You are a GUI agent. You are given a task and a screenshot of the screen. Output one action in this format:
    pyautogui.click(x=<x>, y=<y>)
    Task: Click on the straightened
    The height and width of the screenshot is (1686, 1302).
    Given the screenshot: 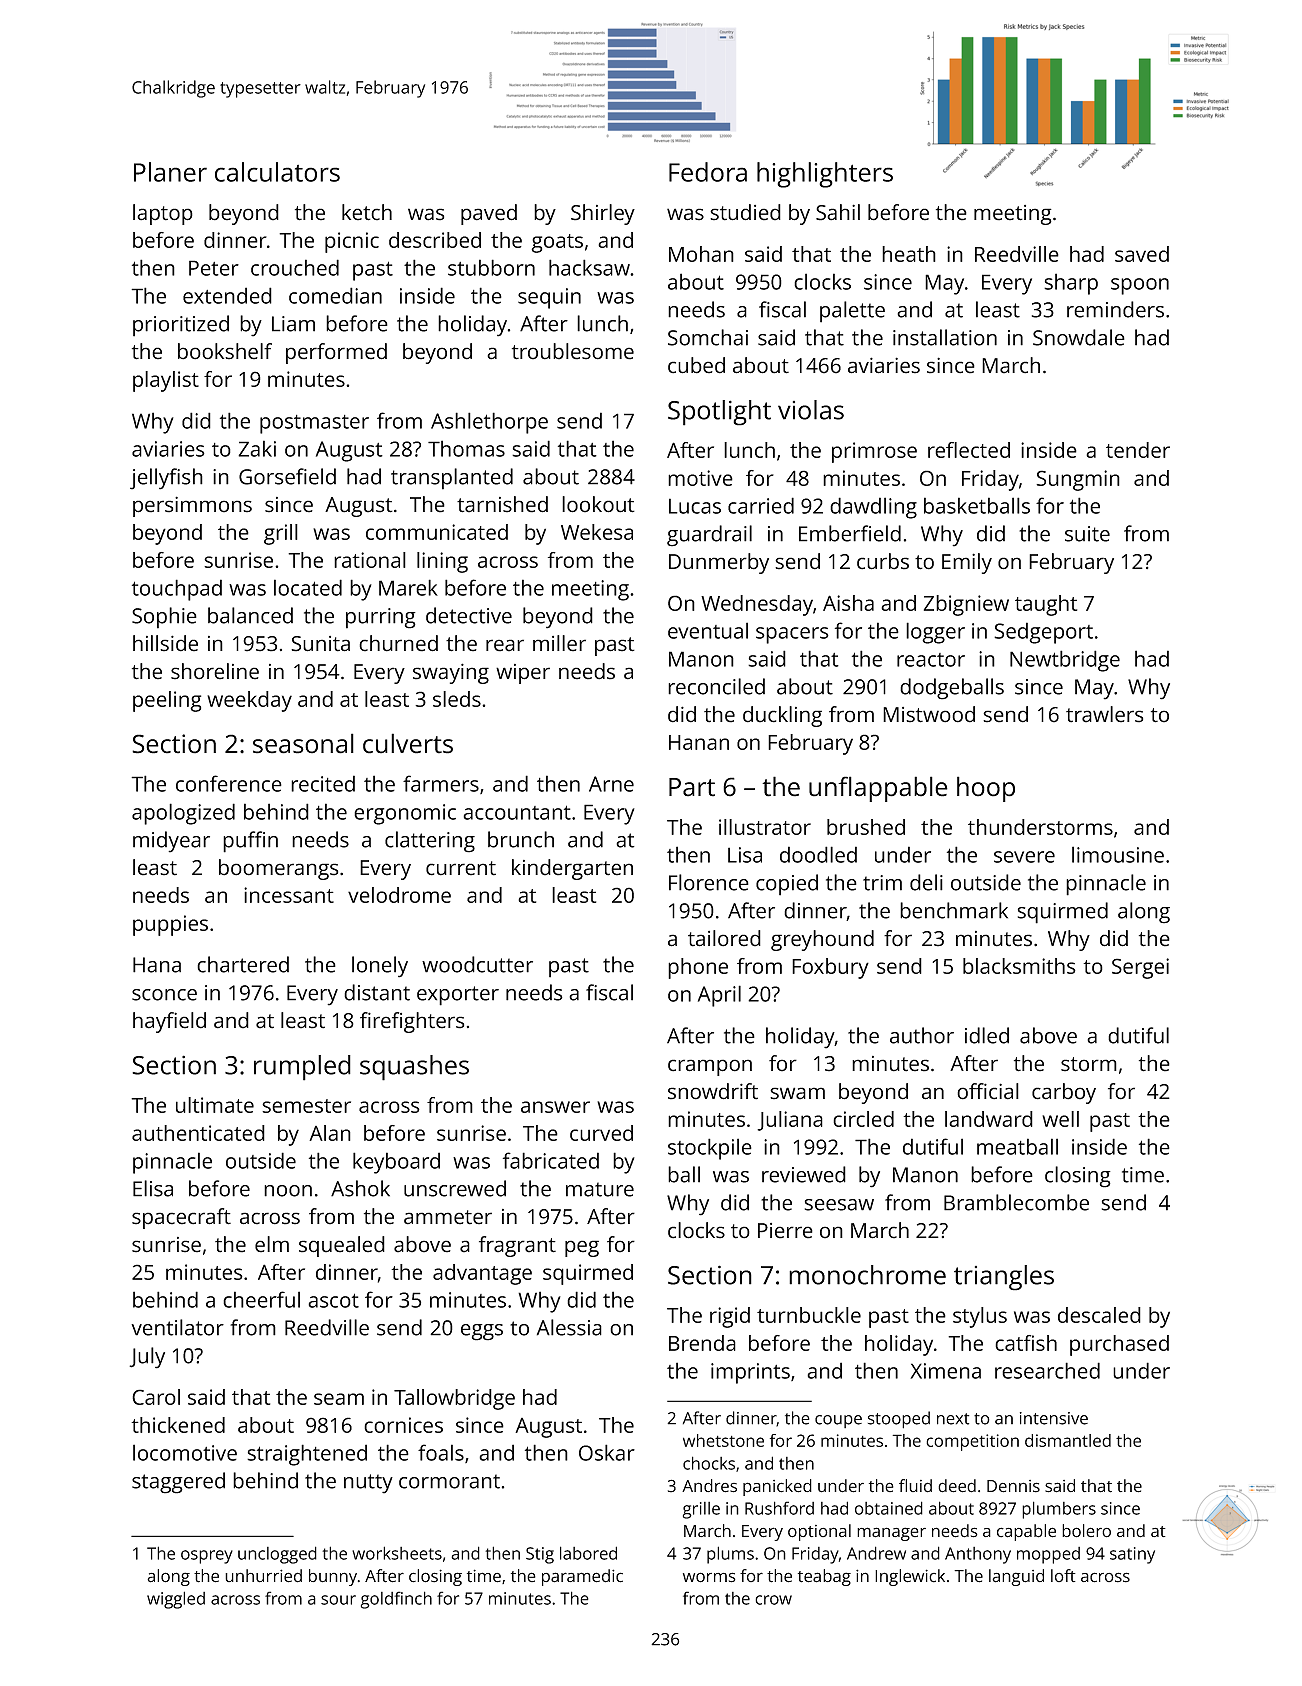 What is the action you would take?
    pyautogui.click(x=307, y=1455)
